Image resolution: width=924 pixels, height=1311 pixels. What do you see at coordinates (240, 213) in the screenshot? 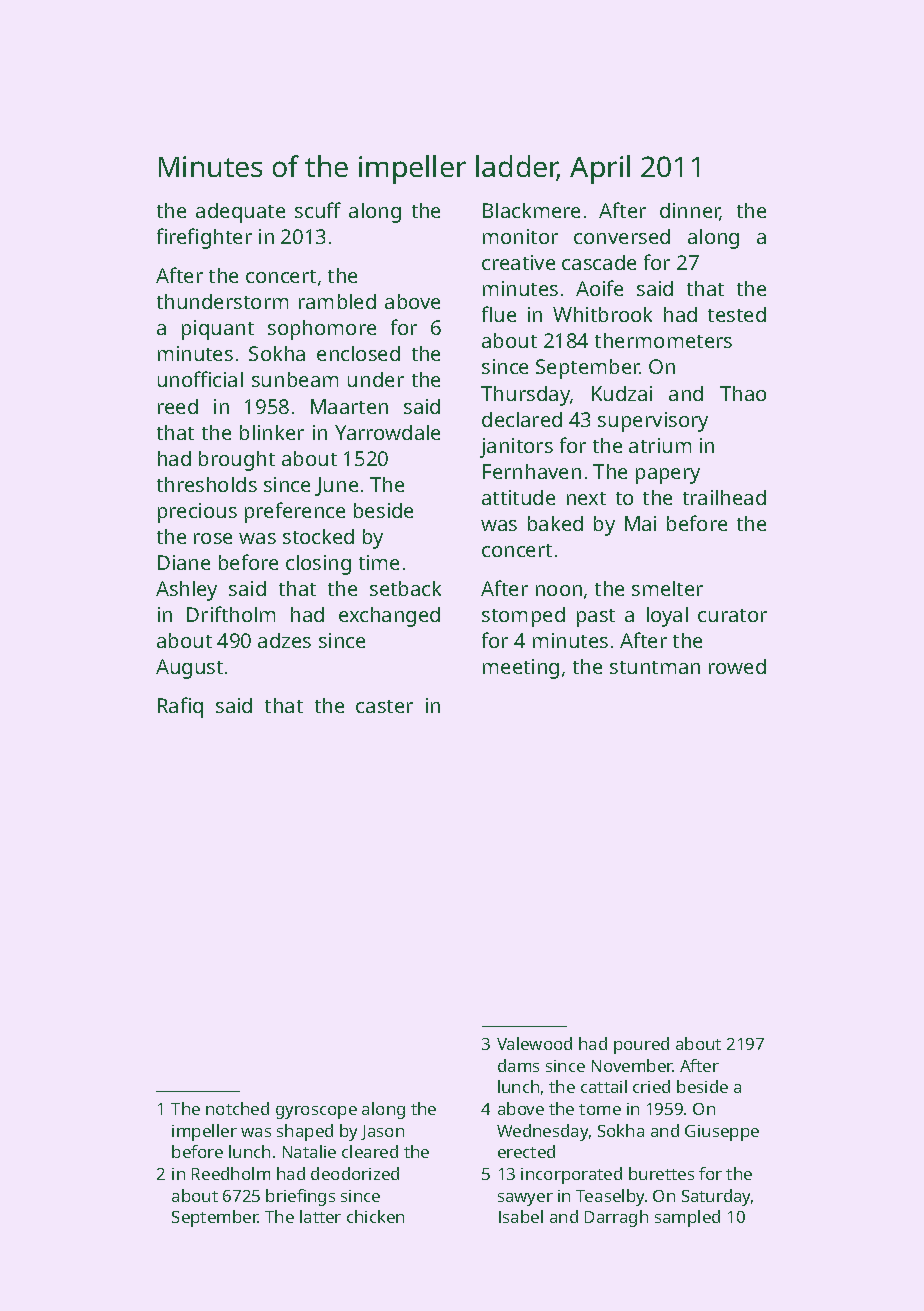
I see `adequate` at bounding box center [240, 213].
